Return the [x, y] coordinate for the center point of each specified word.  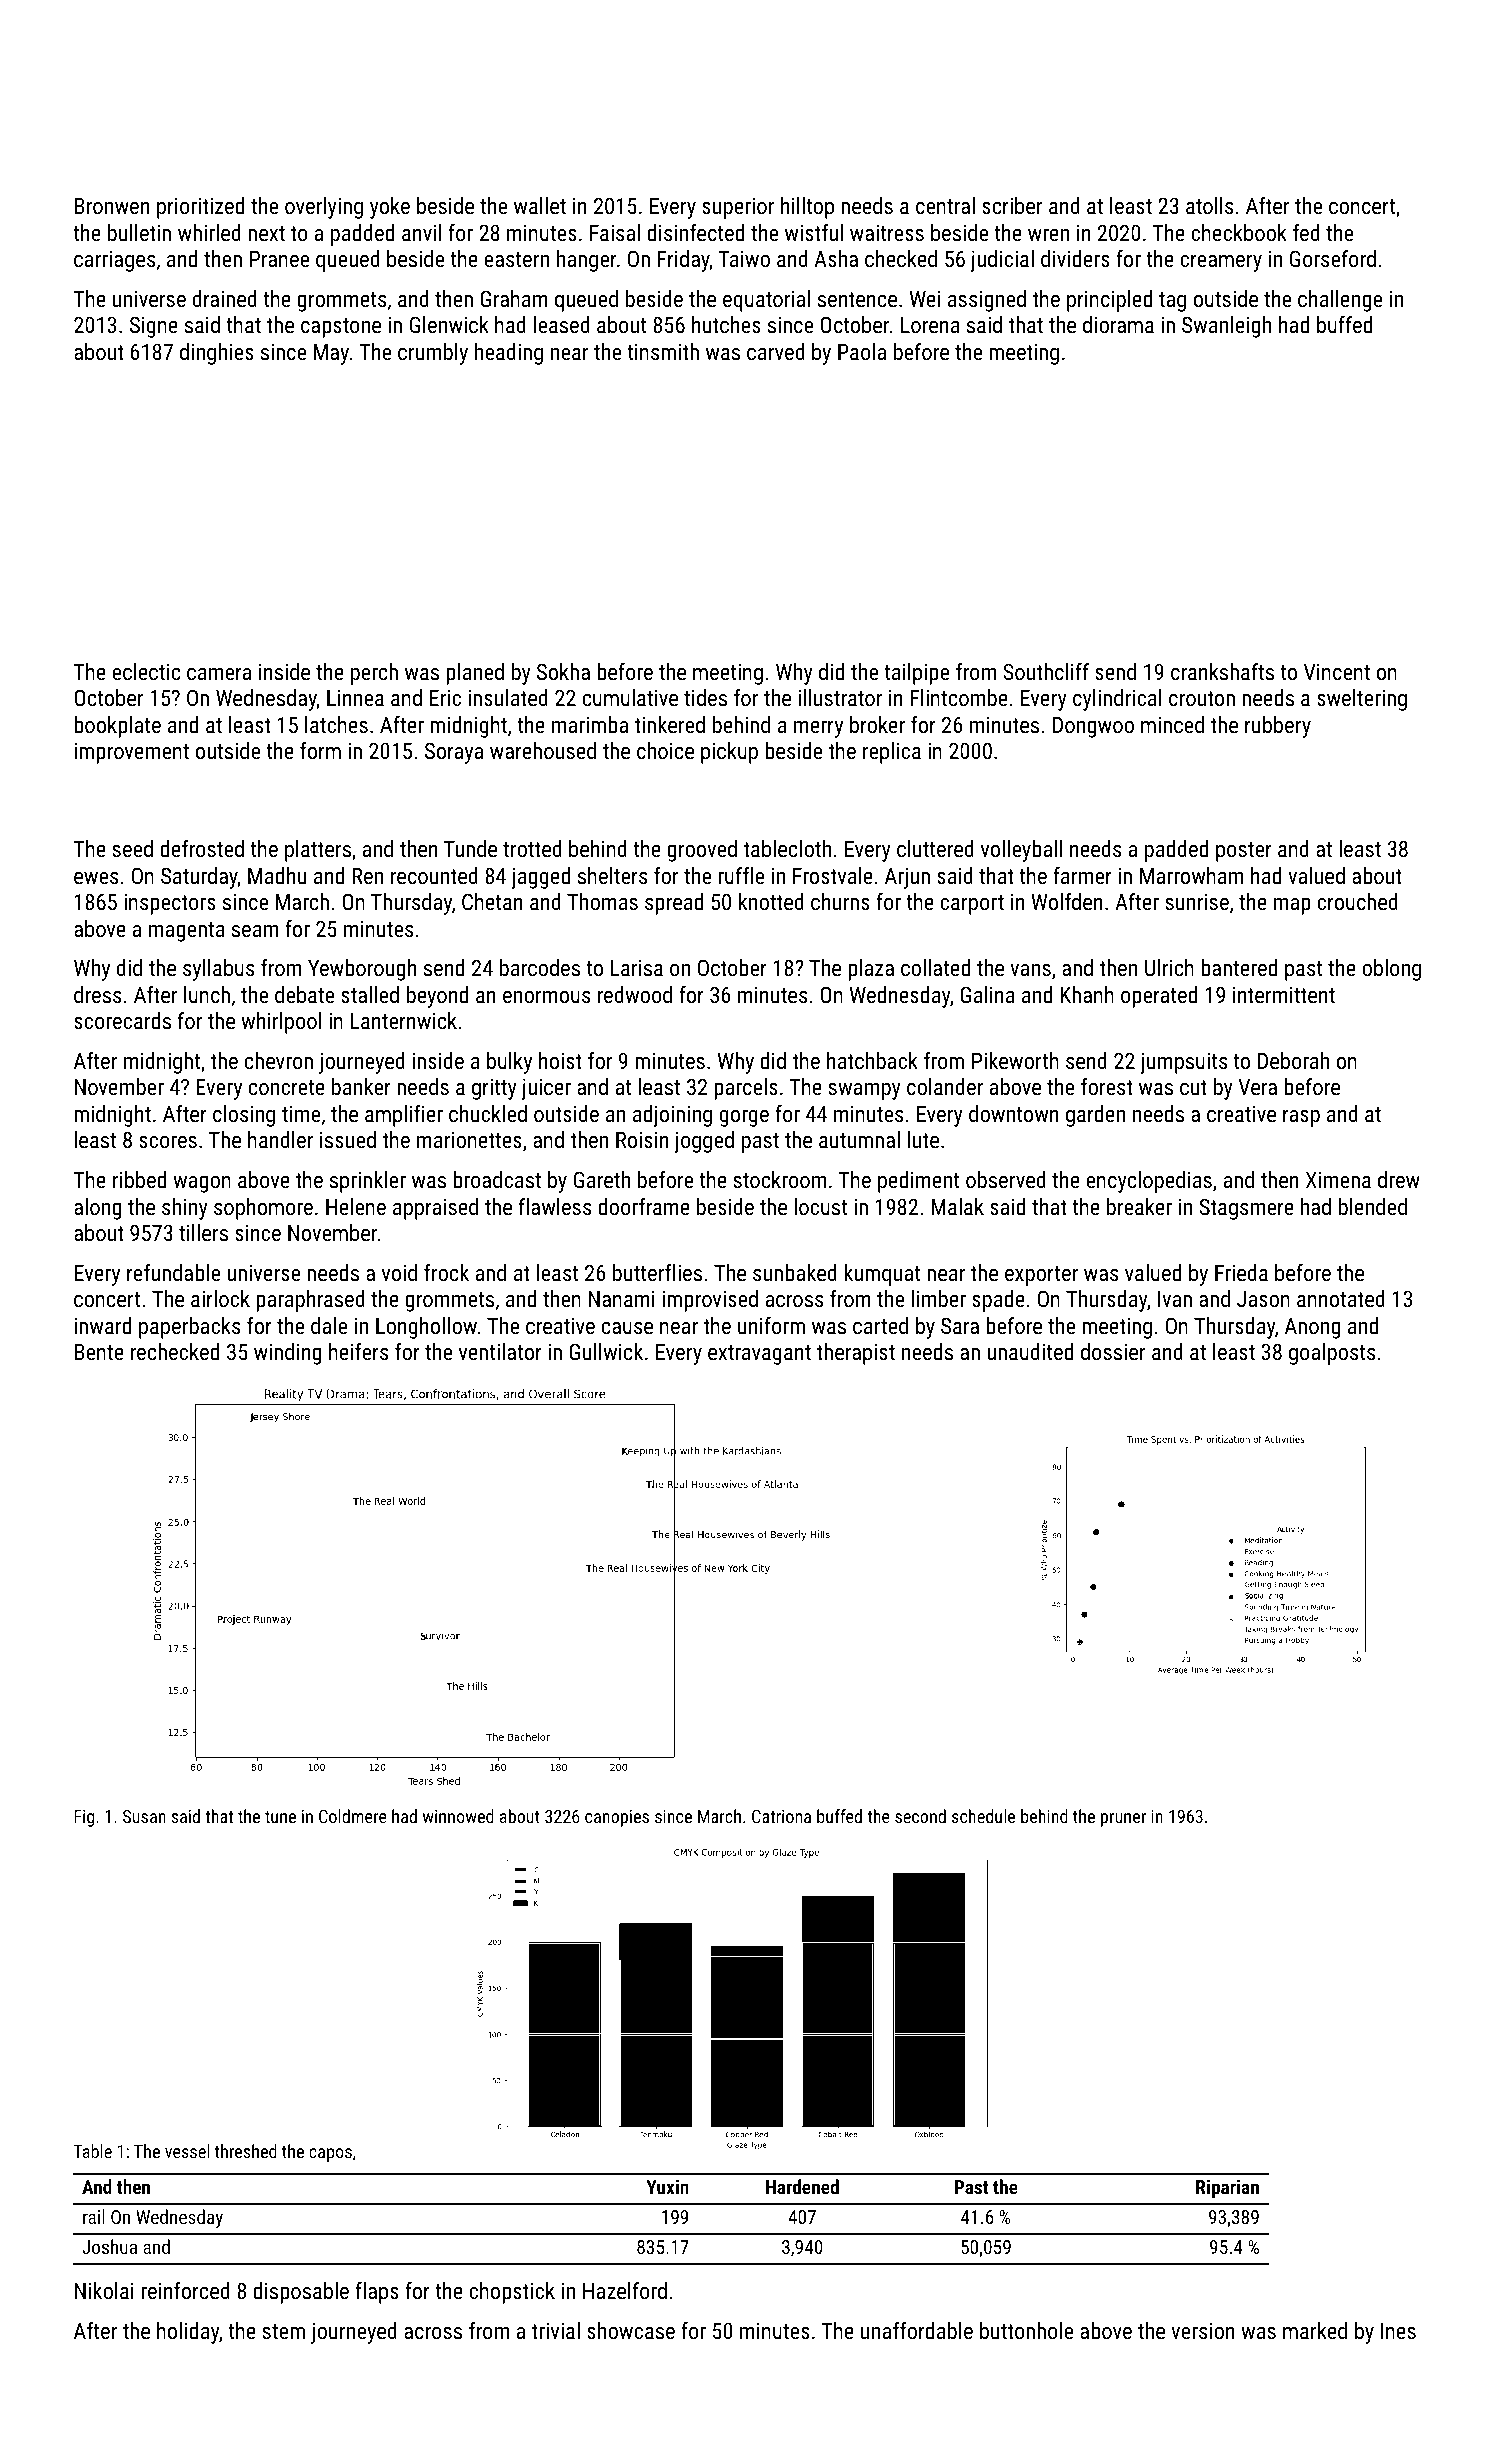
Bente [99, 1352]
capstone [341, 328]
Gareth [602, 1179]
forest [1107, 1086]
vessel [187, 2151]
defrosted [202, 848]
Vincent [1337, 671]
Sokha [563, 671]
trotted [532, 848]
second [920, 1816]
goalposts [1332, 1354]
